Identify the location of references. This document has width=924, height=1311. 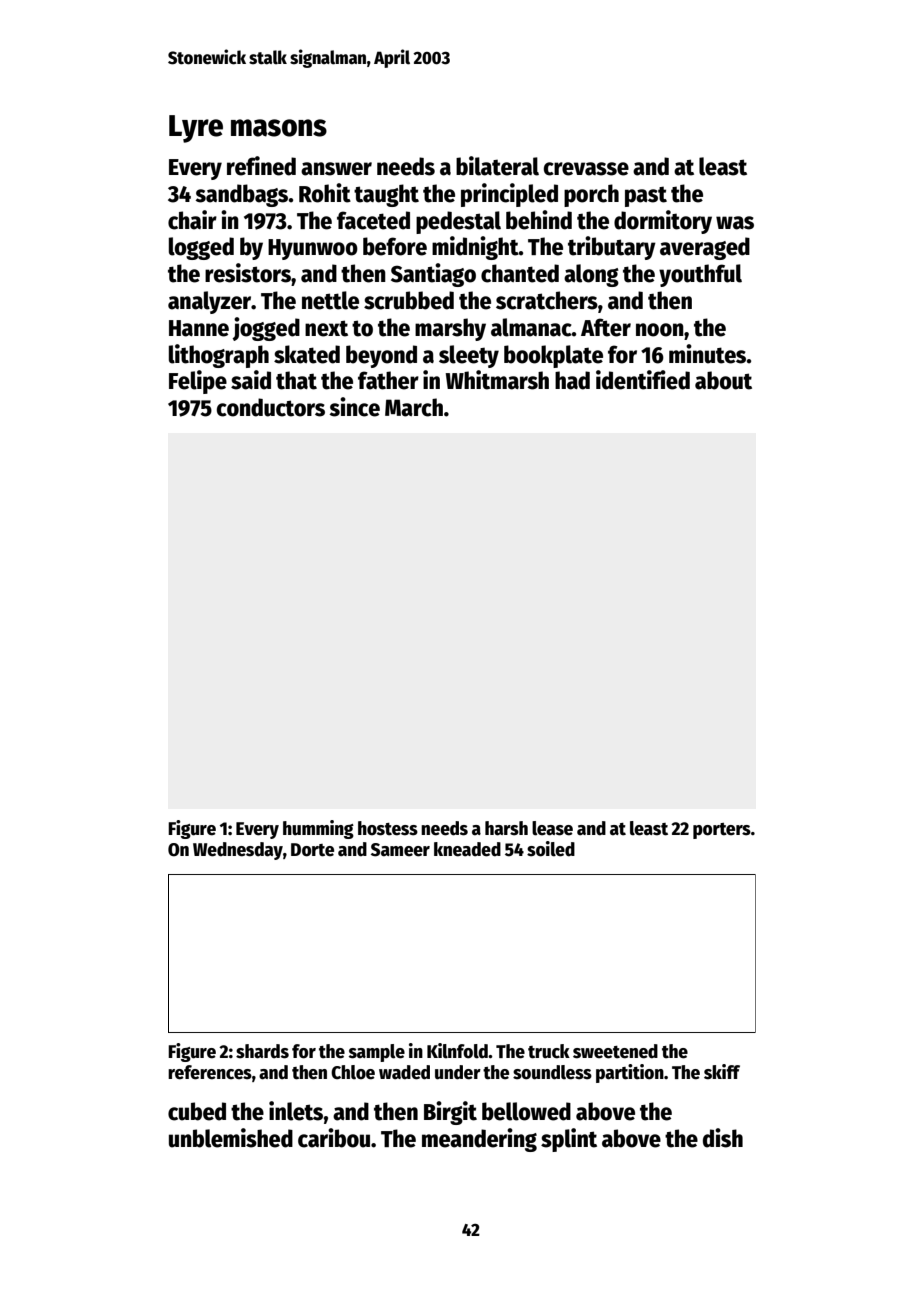
(210, 1072).
